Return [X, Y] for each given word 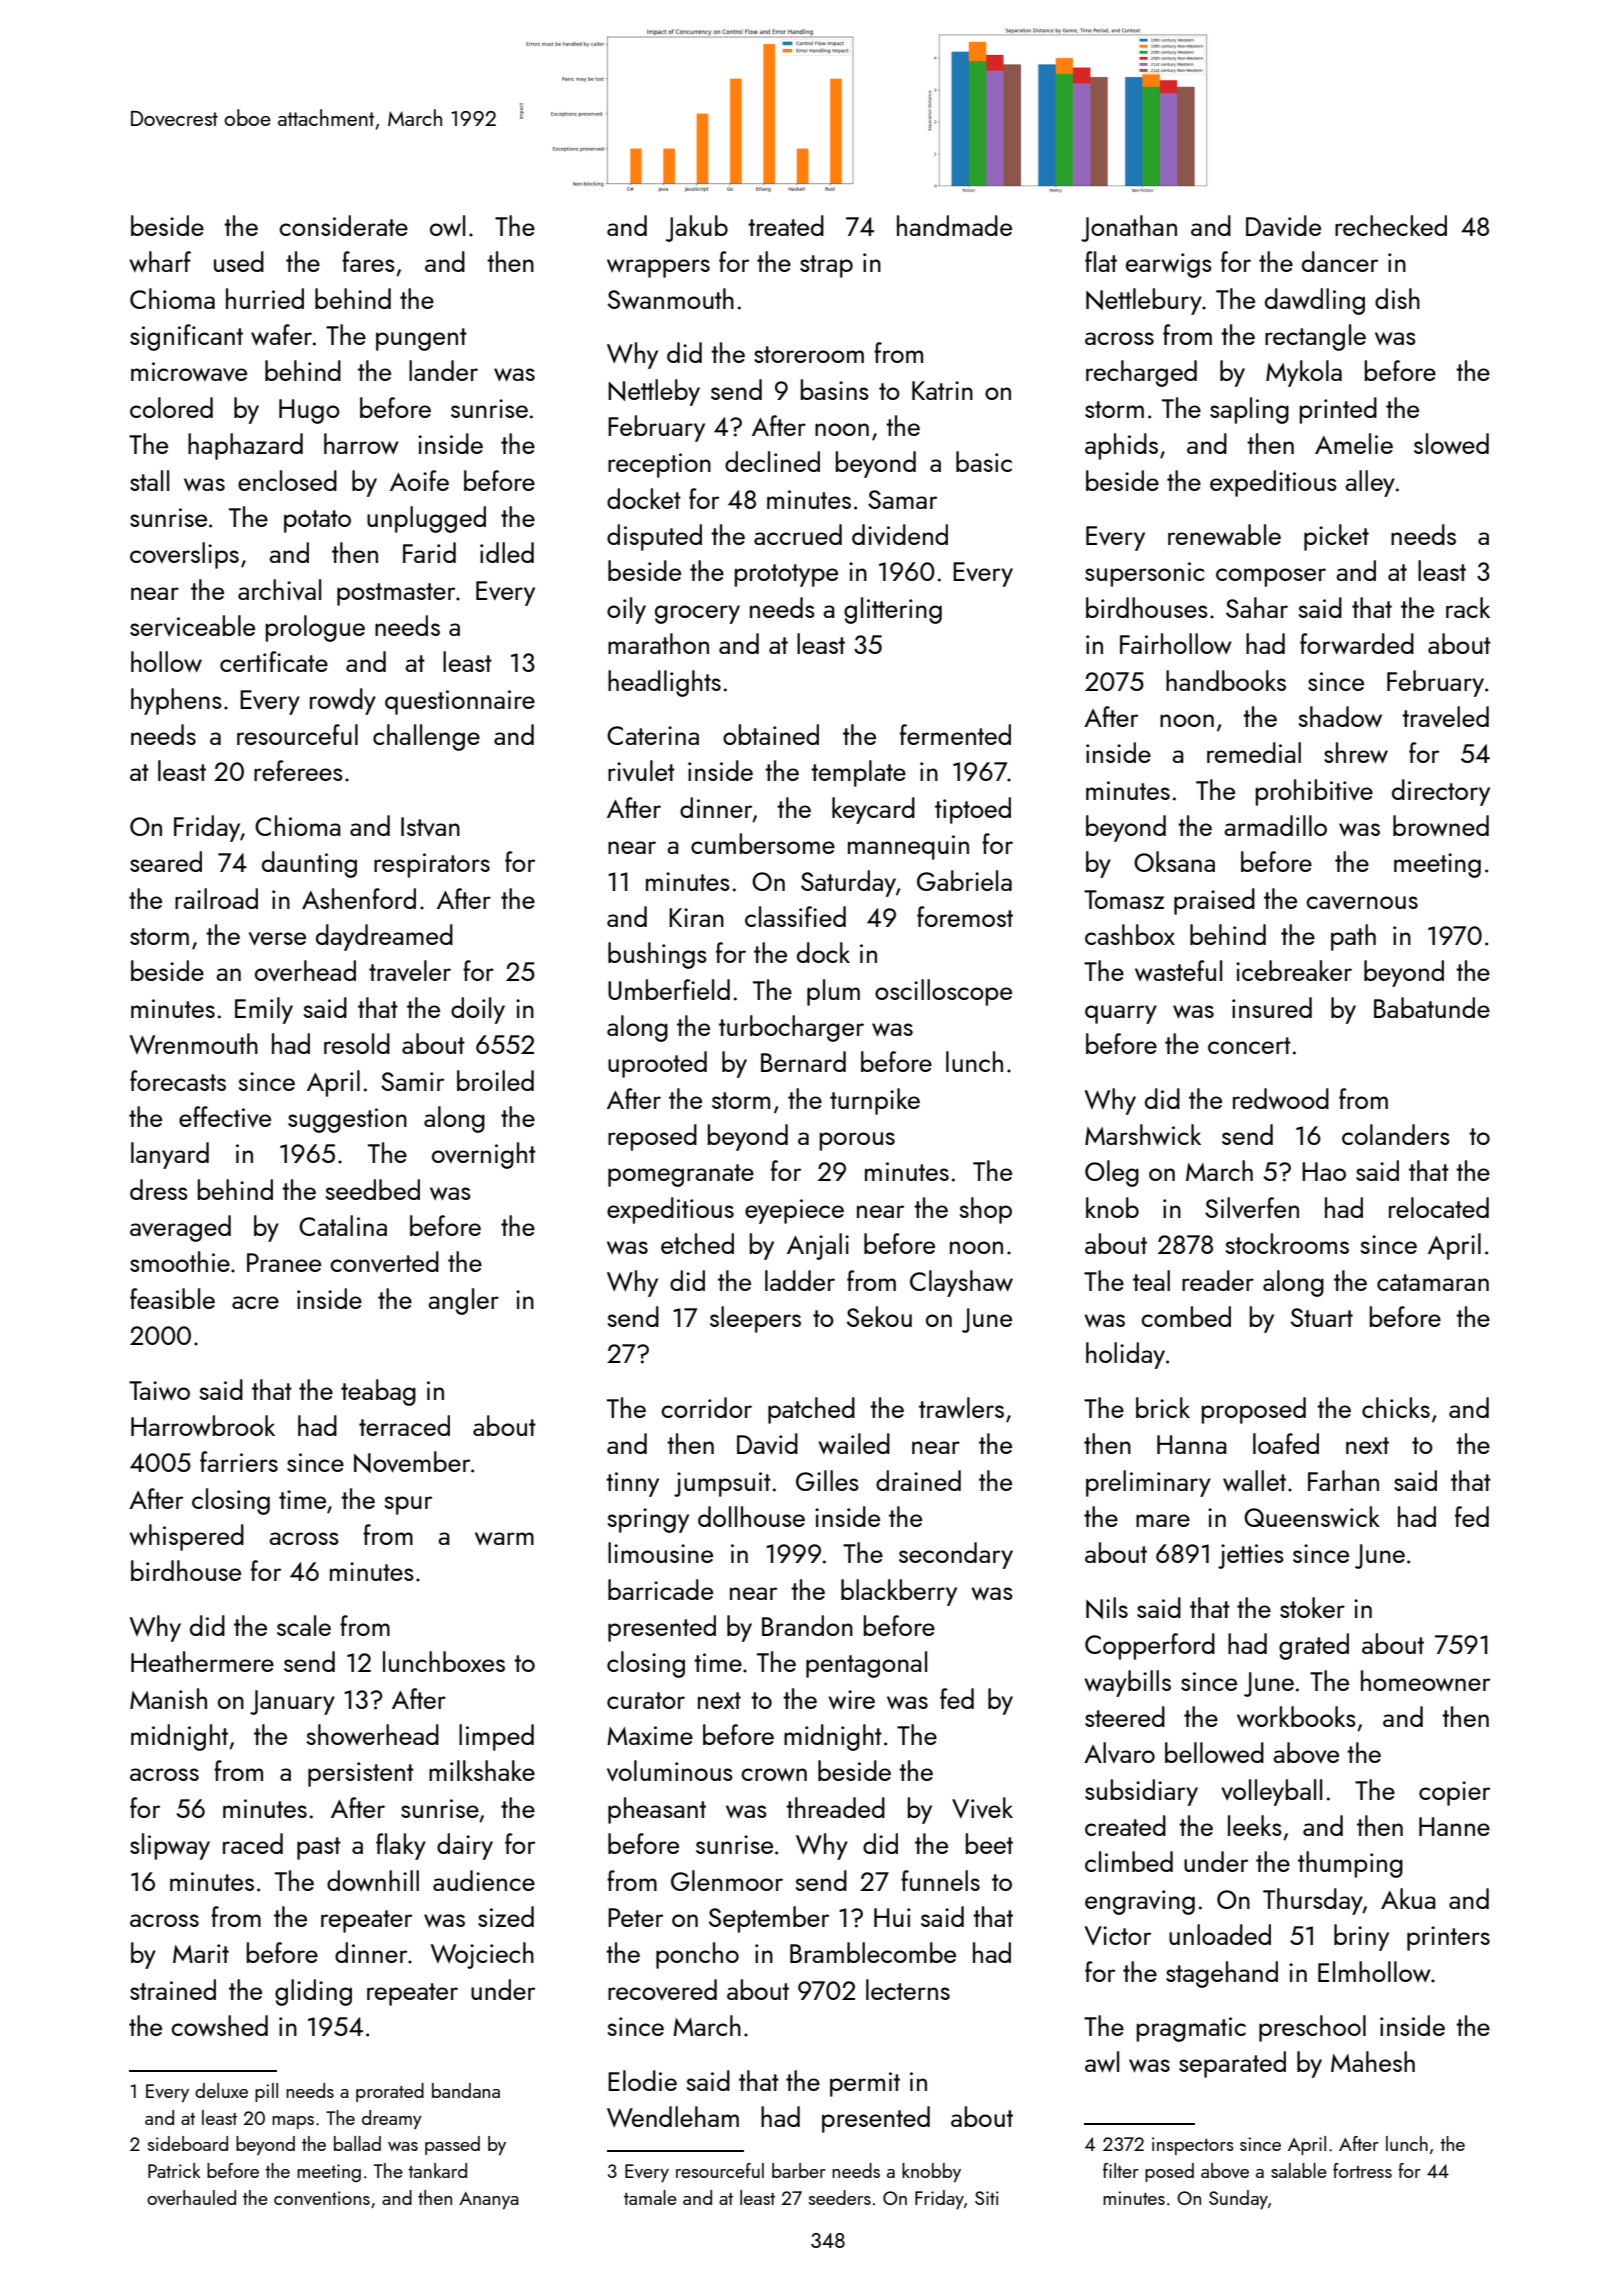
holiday [1125, 1355]
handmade [954, 225]
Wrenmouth [194, 1043]
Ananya [489, 2201]
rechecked [1391, 225]
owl [447, 225]
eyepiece [794, 1211]
